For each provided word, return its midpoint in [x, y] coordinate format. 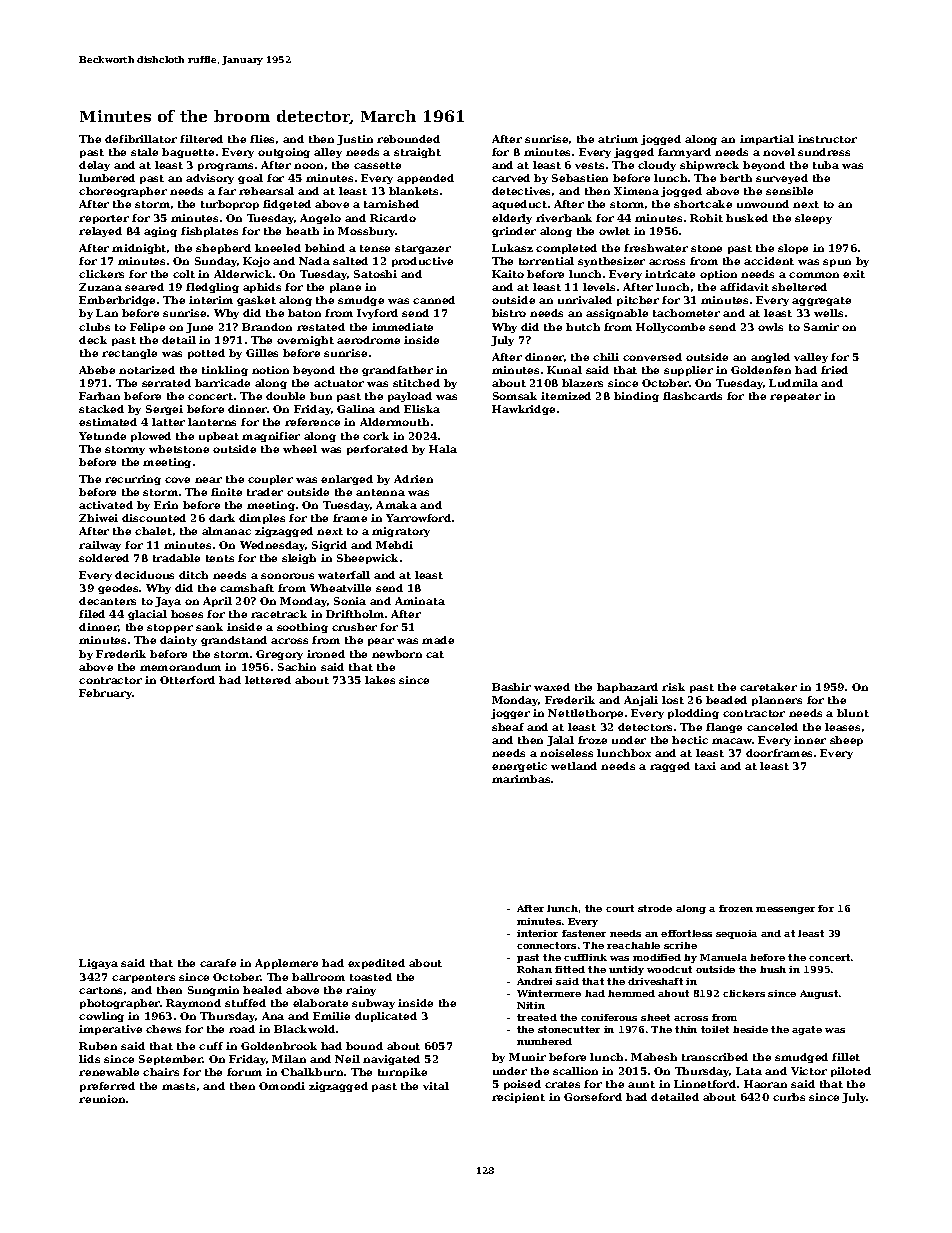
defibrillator [141, 139]
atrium [618, 139]
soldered [104, 558]
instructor [827, 139]
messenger [785, 910]
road [242, 1029]
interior [537, 933]
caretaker [768, 687]
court [620, 908]
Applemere [286, 964]
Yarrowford [418, 518]
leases [842, 727]
